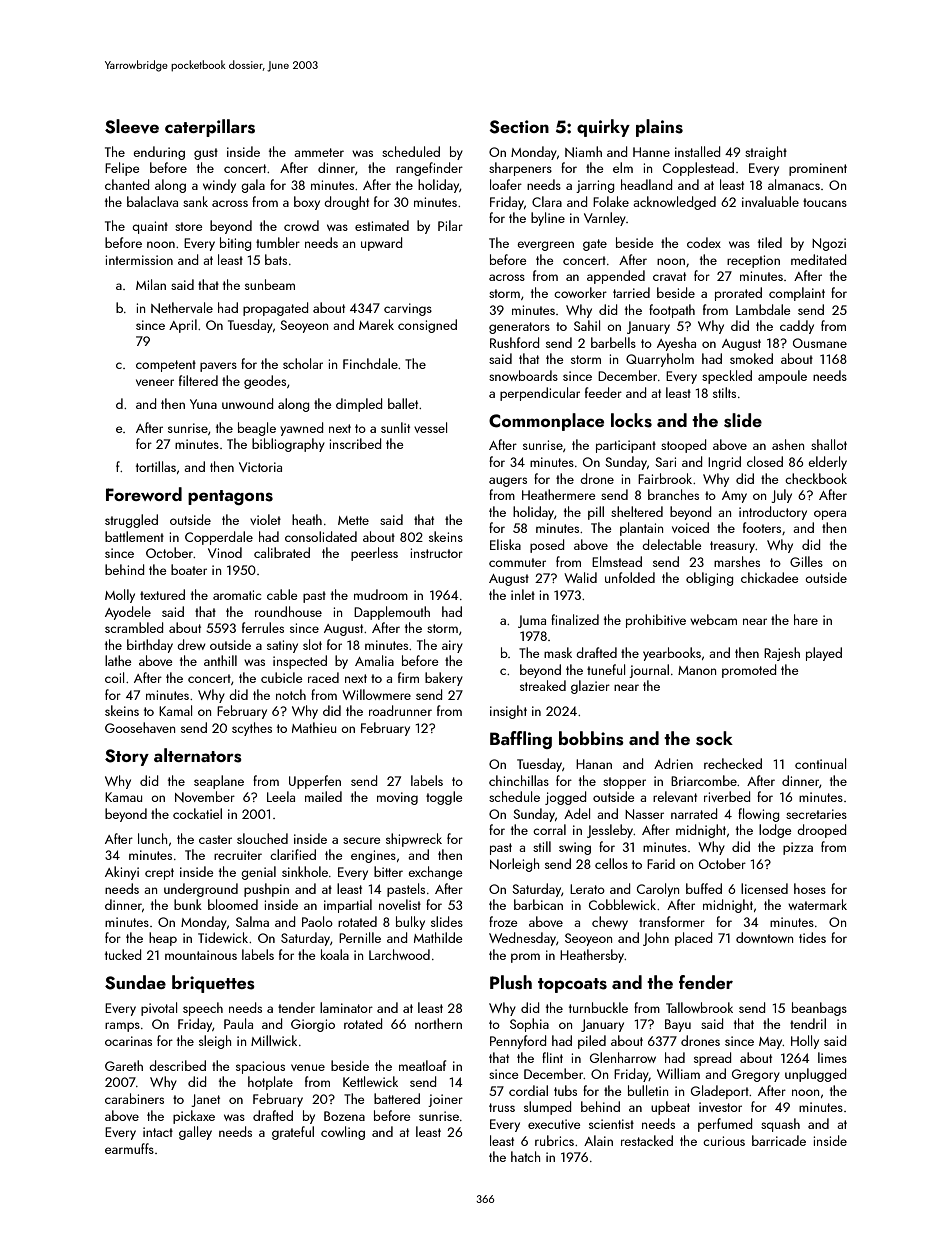 The width and height of the document is (952, 1233). Describe the element at coordinates (766, 153) in the document. I see `straight` at that location.
